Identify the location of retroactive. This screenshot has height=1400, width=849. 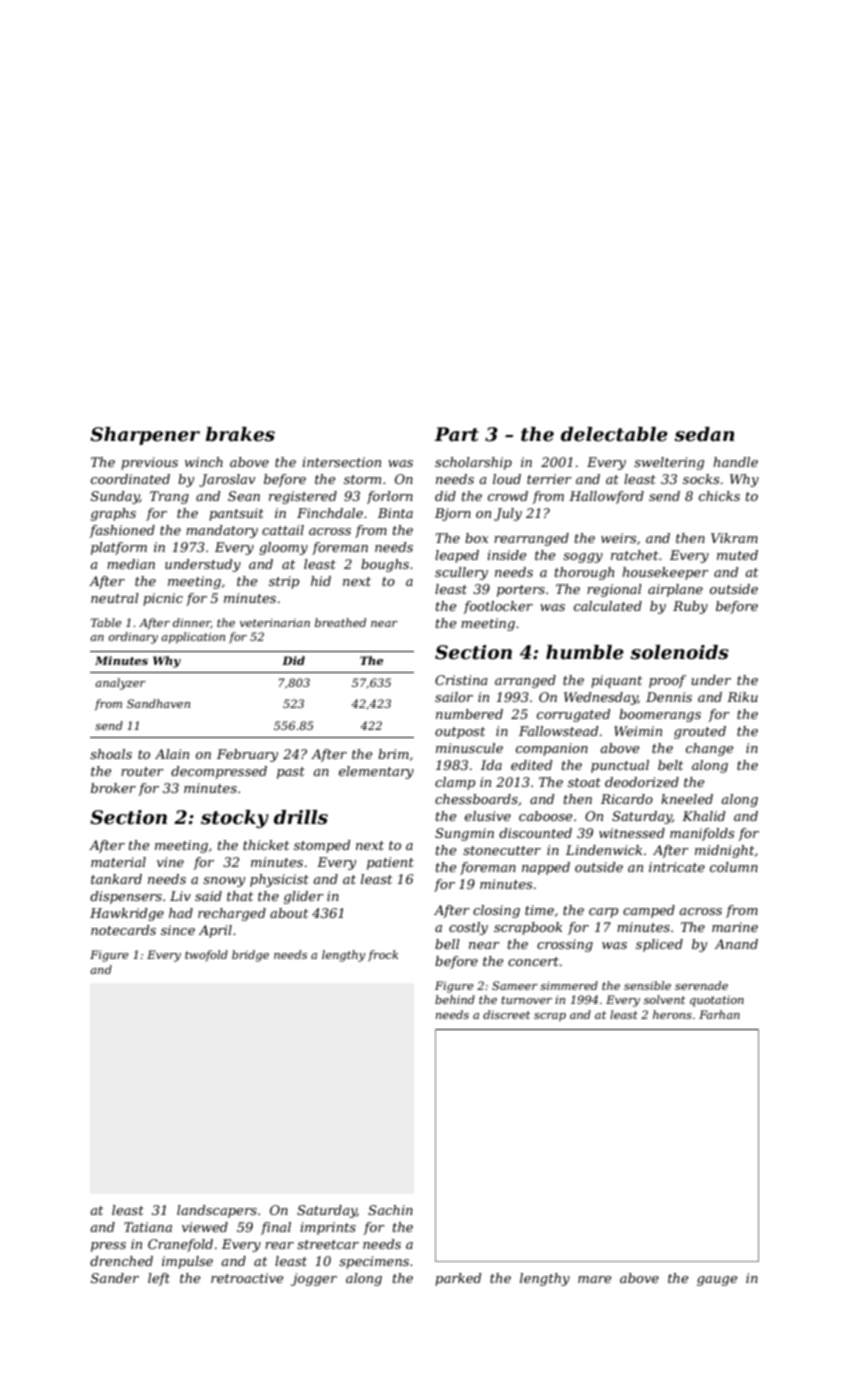
(247, 1278).
